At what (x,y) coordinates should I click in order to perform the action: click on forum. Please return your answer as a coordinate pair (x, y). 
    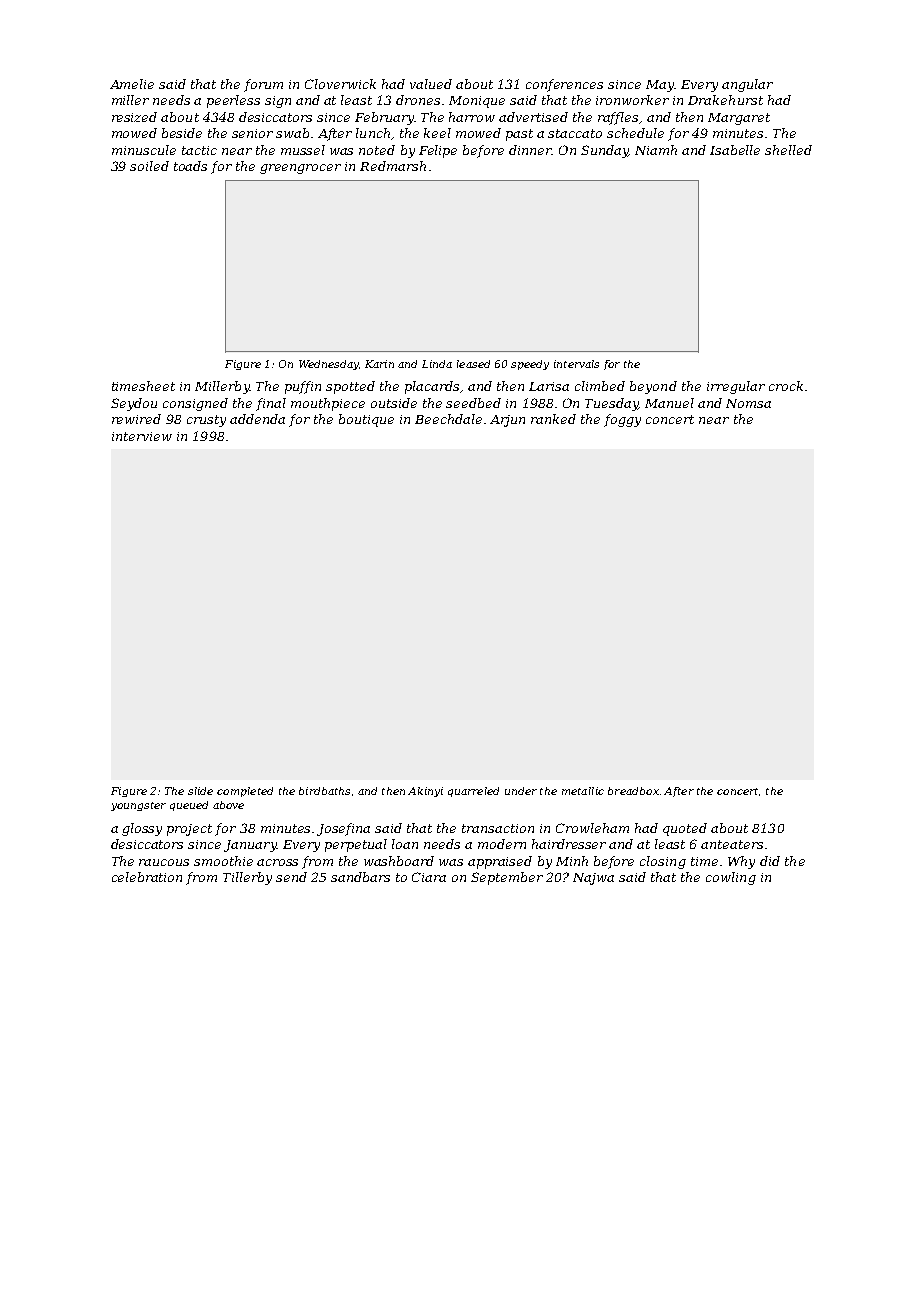
    Looking at the image, I should click on (263, 85).
